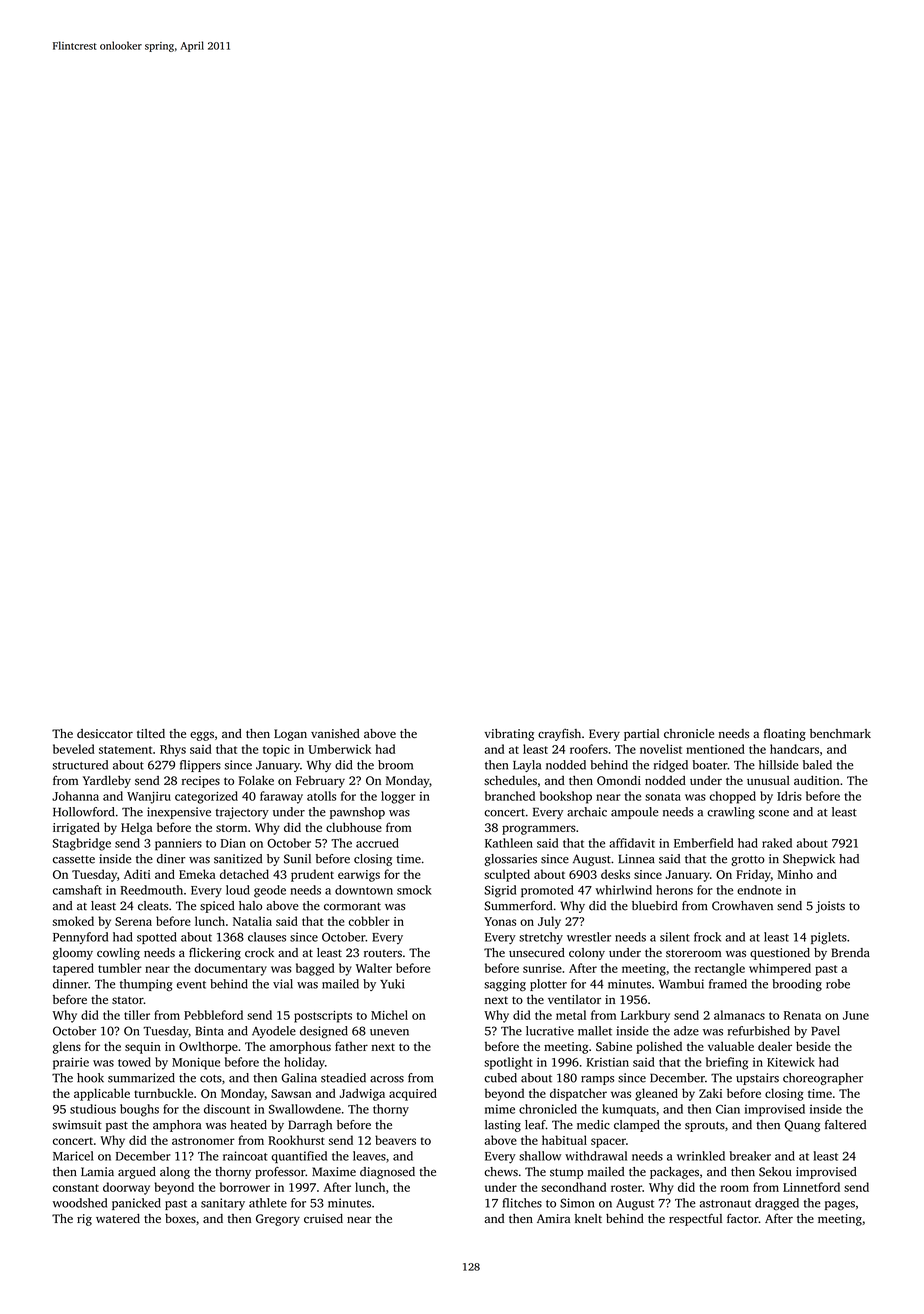 Image resolution: width=924 pixels, height=1314 pixels. Describe the element at coordinates (256, 780) in the page. I see `Folake` at that location.
